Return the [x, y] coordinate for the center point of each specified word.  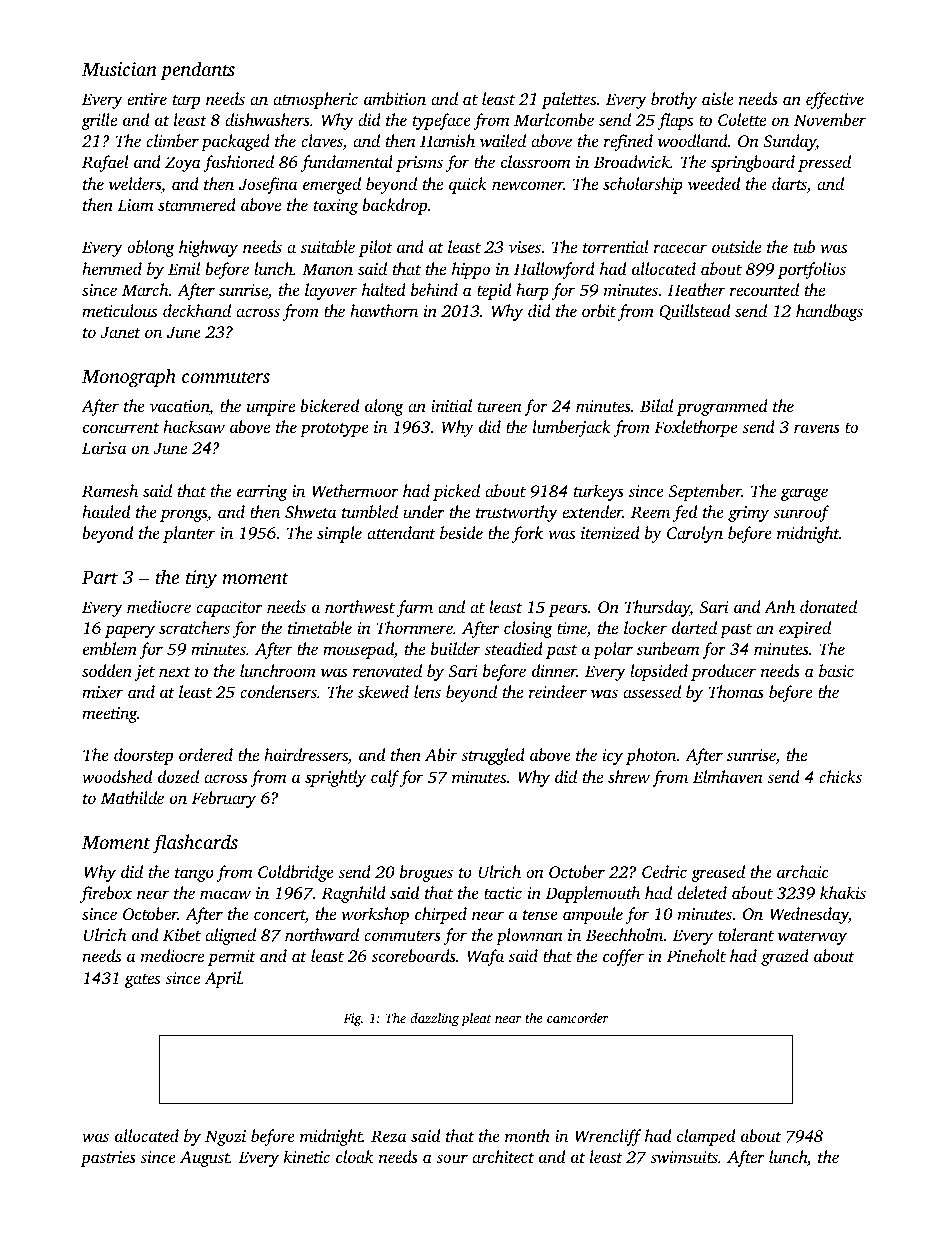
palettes [568, 100]
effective [835, 100]
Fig [352, 1019]
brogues [426, 873]
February [224, 799]
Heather [696, 289]
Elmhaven [728, 776]
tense [540, 915]
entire [147, 99]
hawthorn [384, 310]
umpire [271, 408]
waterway [812, 938]
